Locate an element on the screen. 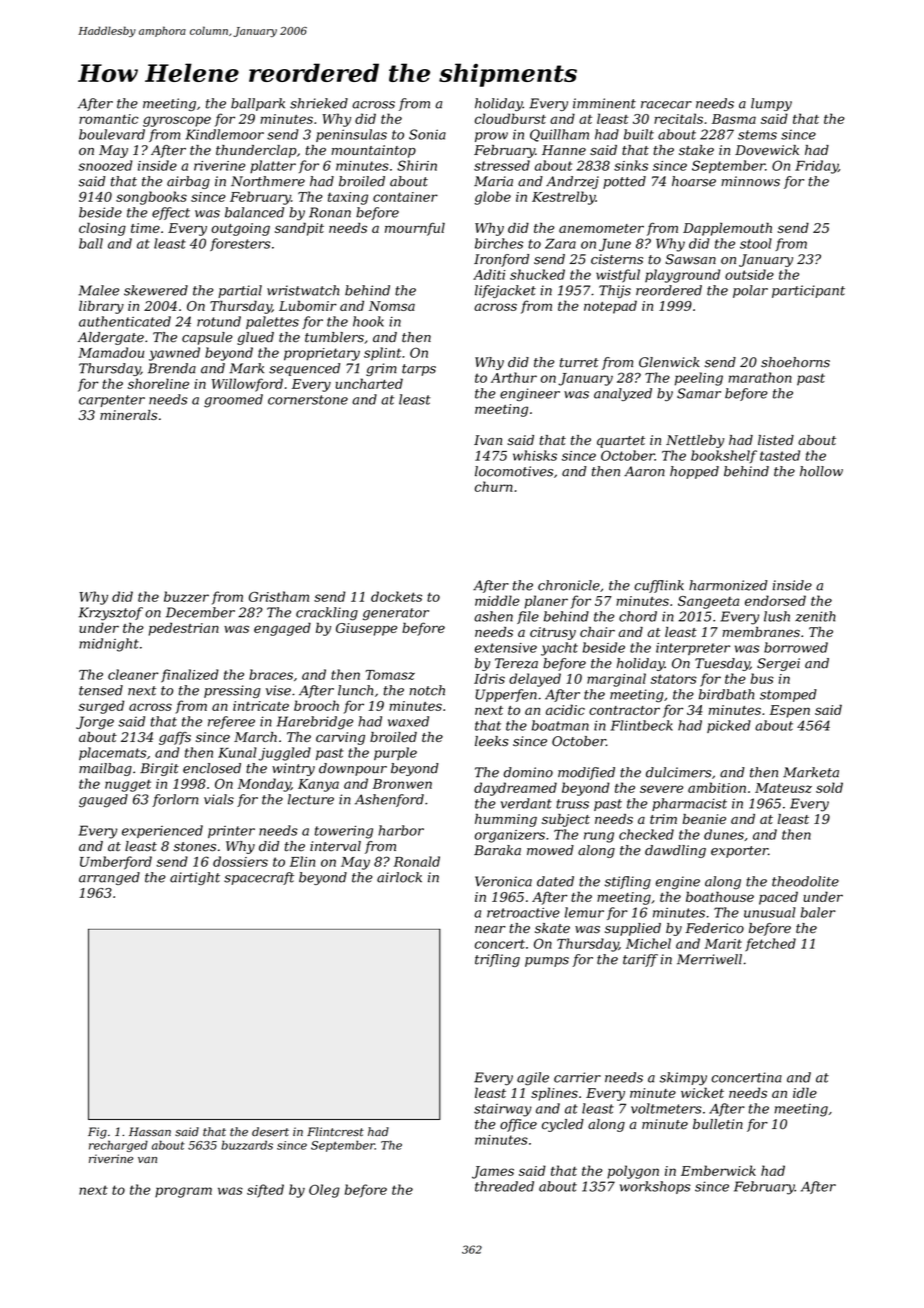  shrieked is located at coordinates (319, 103).
